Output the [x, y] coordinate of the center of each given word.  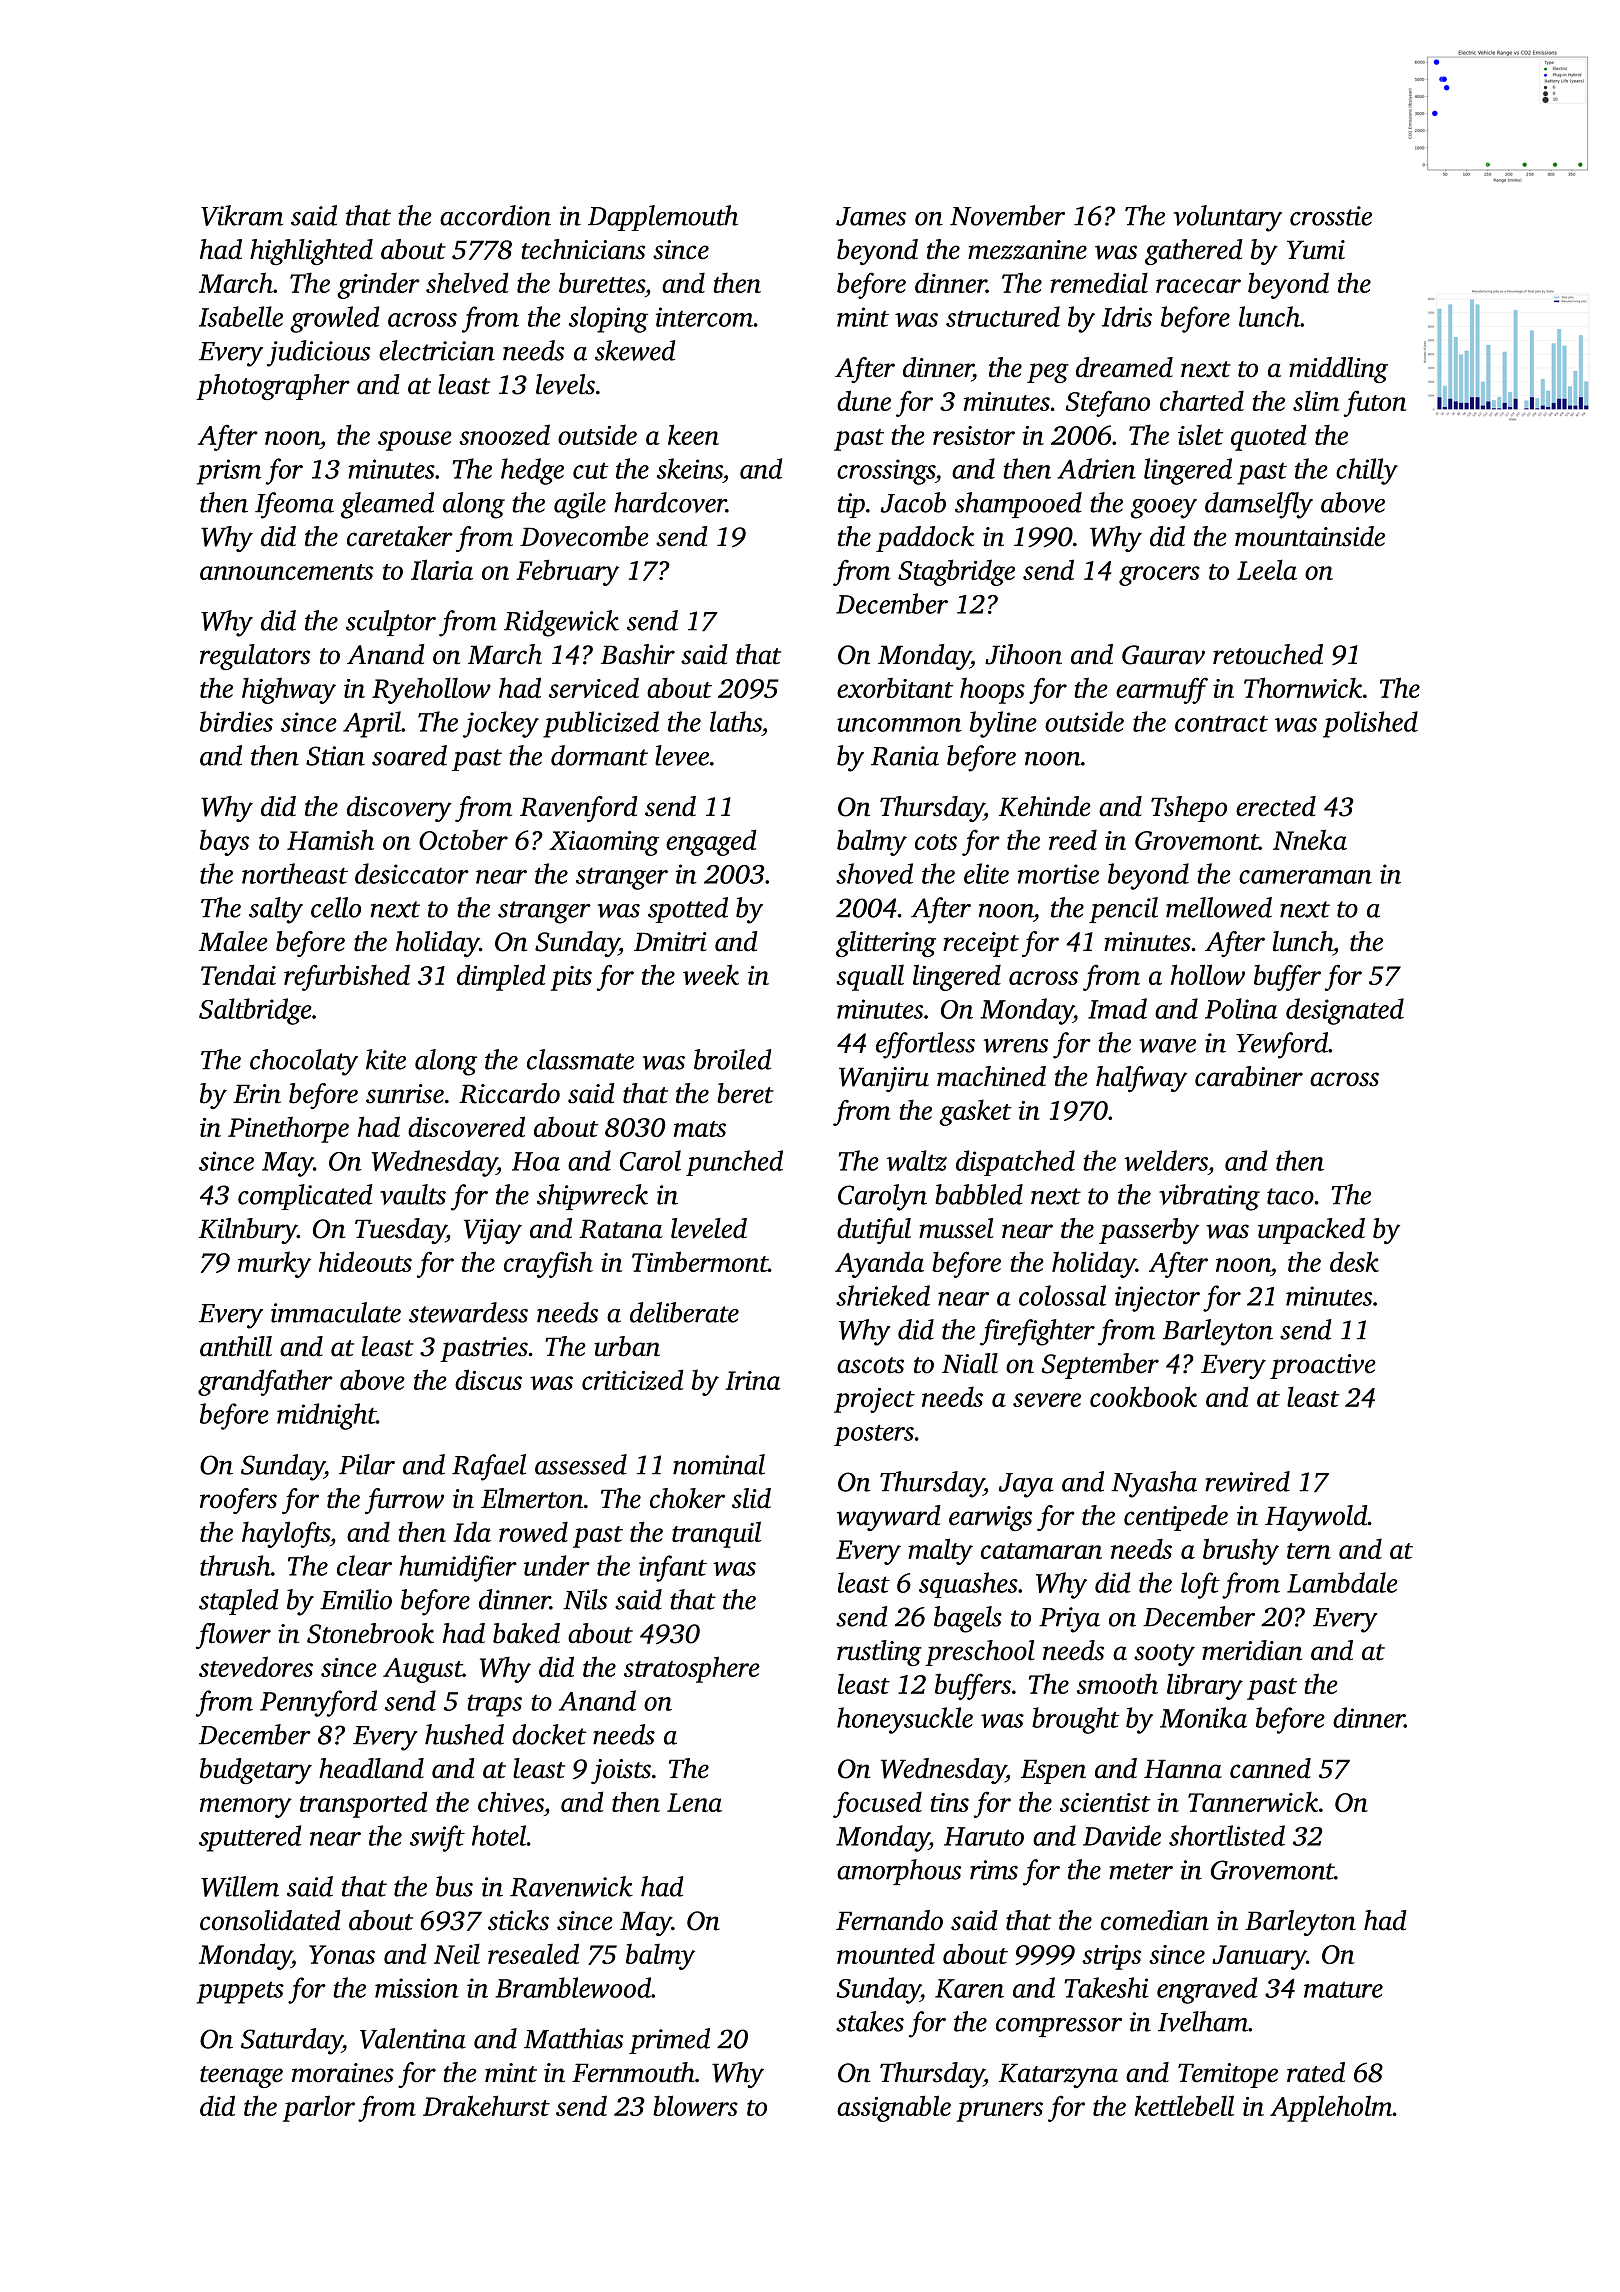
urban [627, 1346]
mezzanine [1027, 250]
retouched [1268, 654]
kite [386, 1059]
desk [1354, 1261]
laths [736, 721]
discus [488, 1379]
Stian [335, 756]
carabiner [1249, 1076]
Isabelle [241, 316]
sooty [1164, 1655]
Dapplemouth [663, 218]
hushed [464, 1734]
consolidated [270, 1920]
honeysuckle [905, 1720]
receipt [981, 944]
